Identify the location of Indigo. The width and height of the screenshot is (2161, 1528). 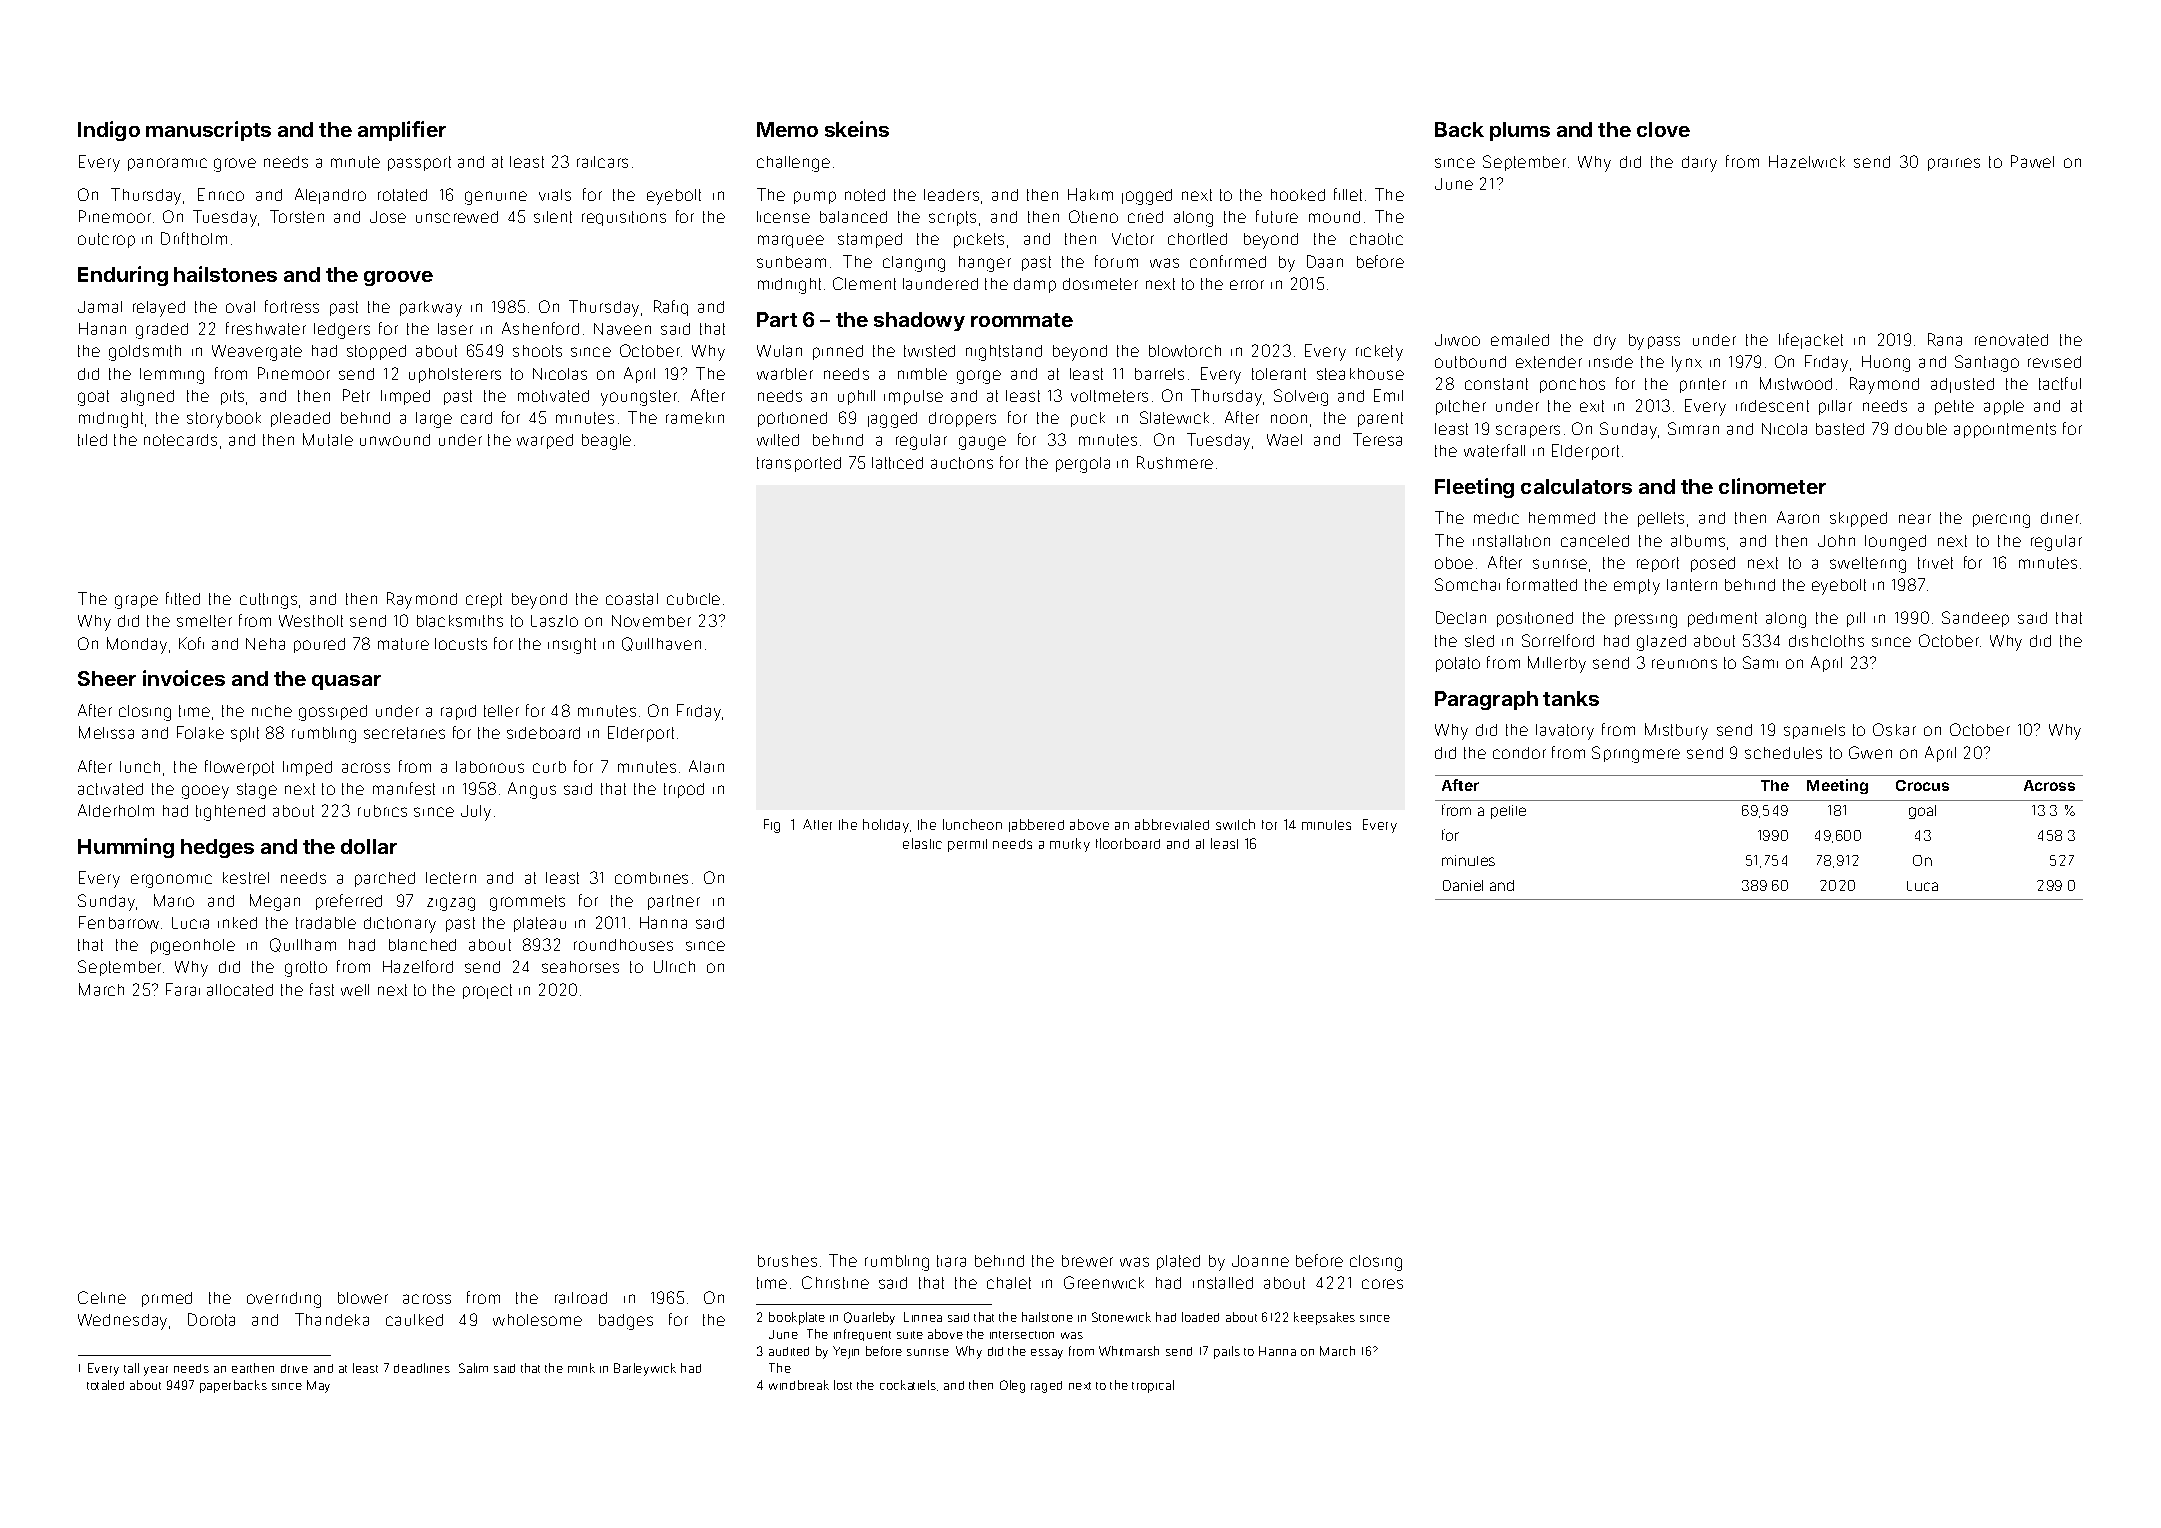
(109, 131).
